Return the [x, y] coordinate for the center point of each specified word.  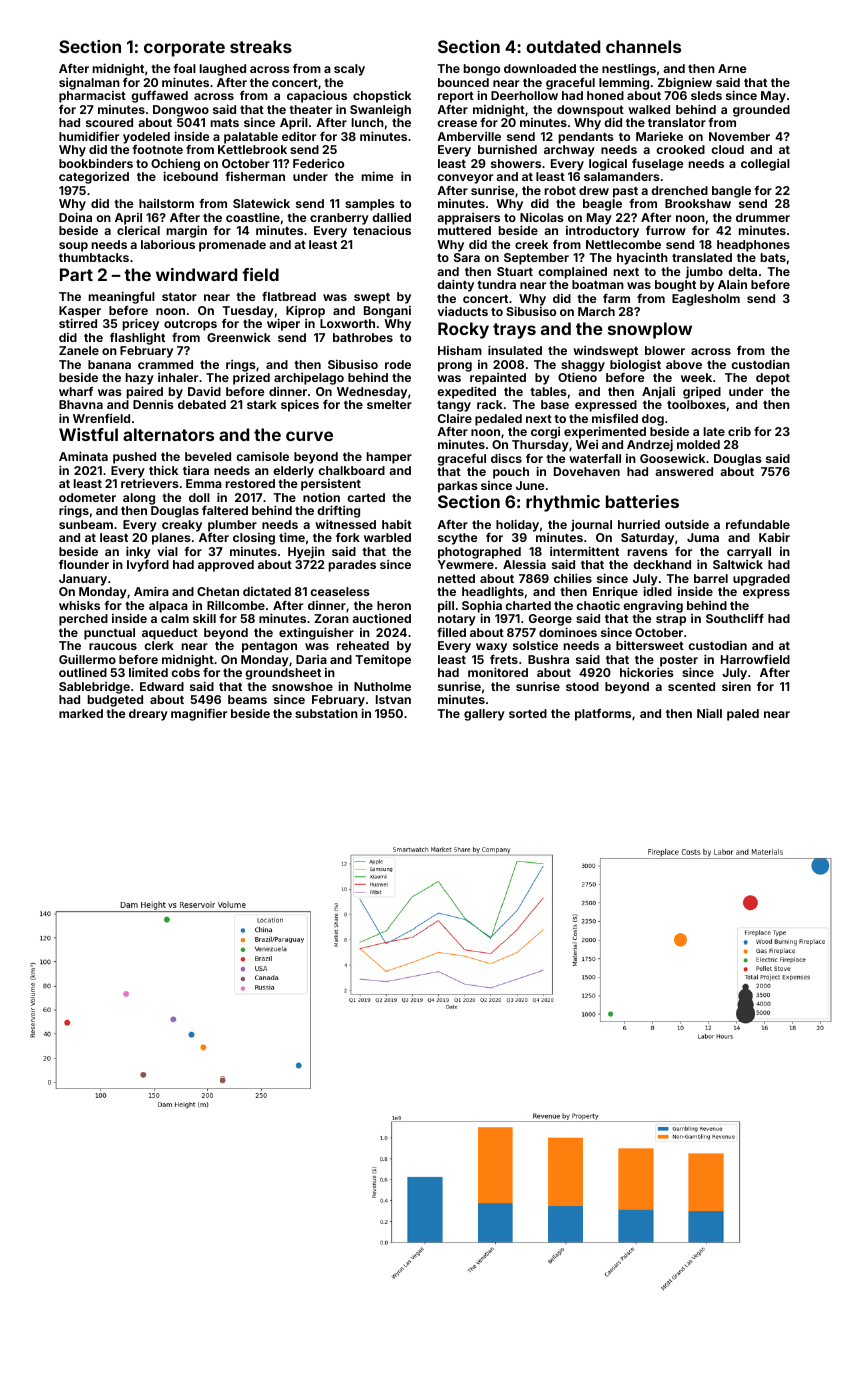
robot [560, 190]
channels [643, 46]
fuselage [658, 165]
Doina [75, 217]
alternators [168, 434]
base [555, 404]
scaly [349, 70]
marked [81, 713]
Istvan [393, 699]
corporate [184, 49]
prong [455, 367]
